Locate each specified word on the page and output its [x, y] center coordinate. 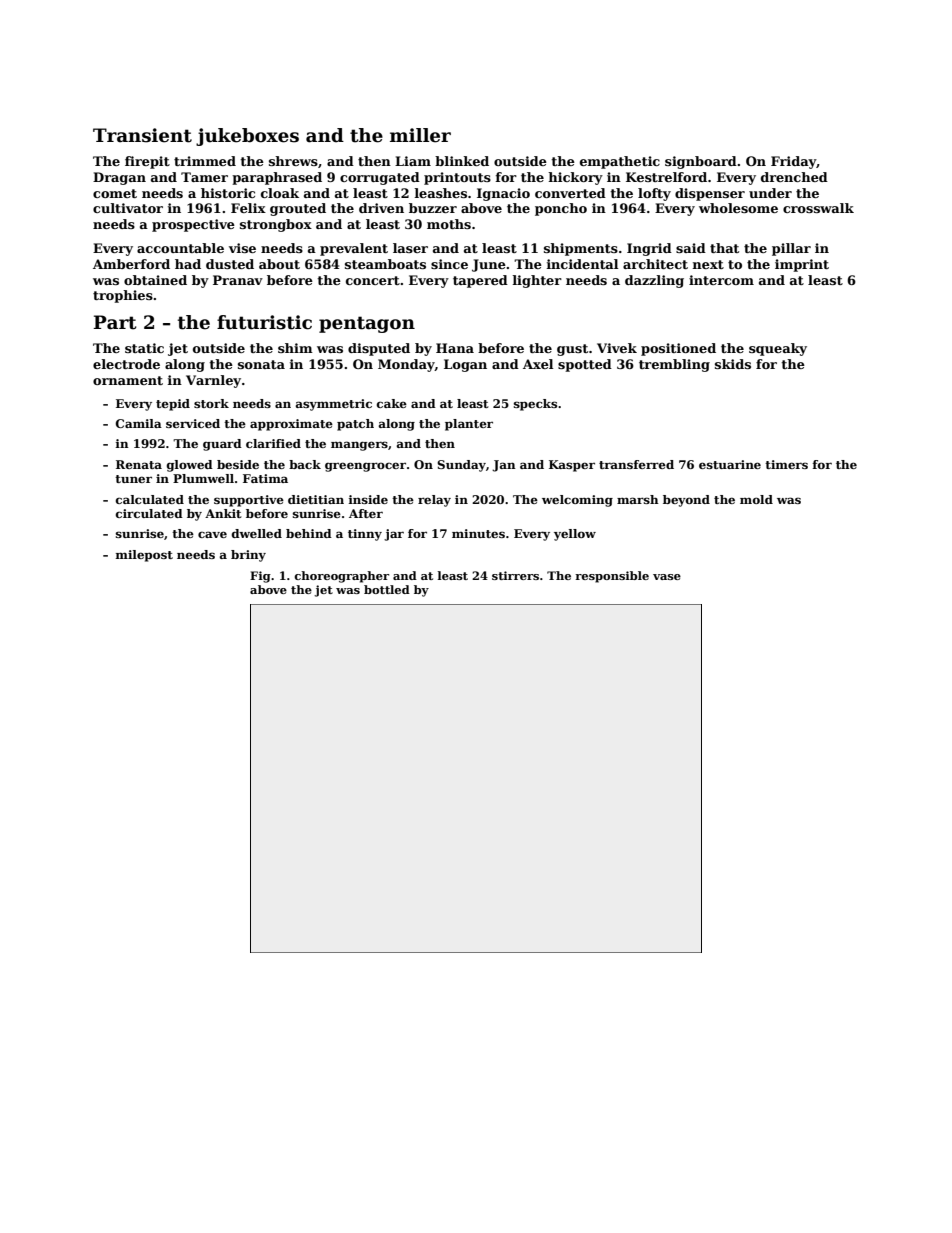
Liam [413, 161]
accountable [180, 248]
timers [786, 464]
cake [392, 403]
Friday [793, 162]
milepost [144, 556]
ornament [128, 380]
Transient [142, 135]
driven [381, 208]
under [770, 193]
